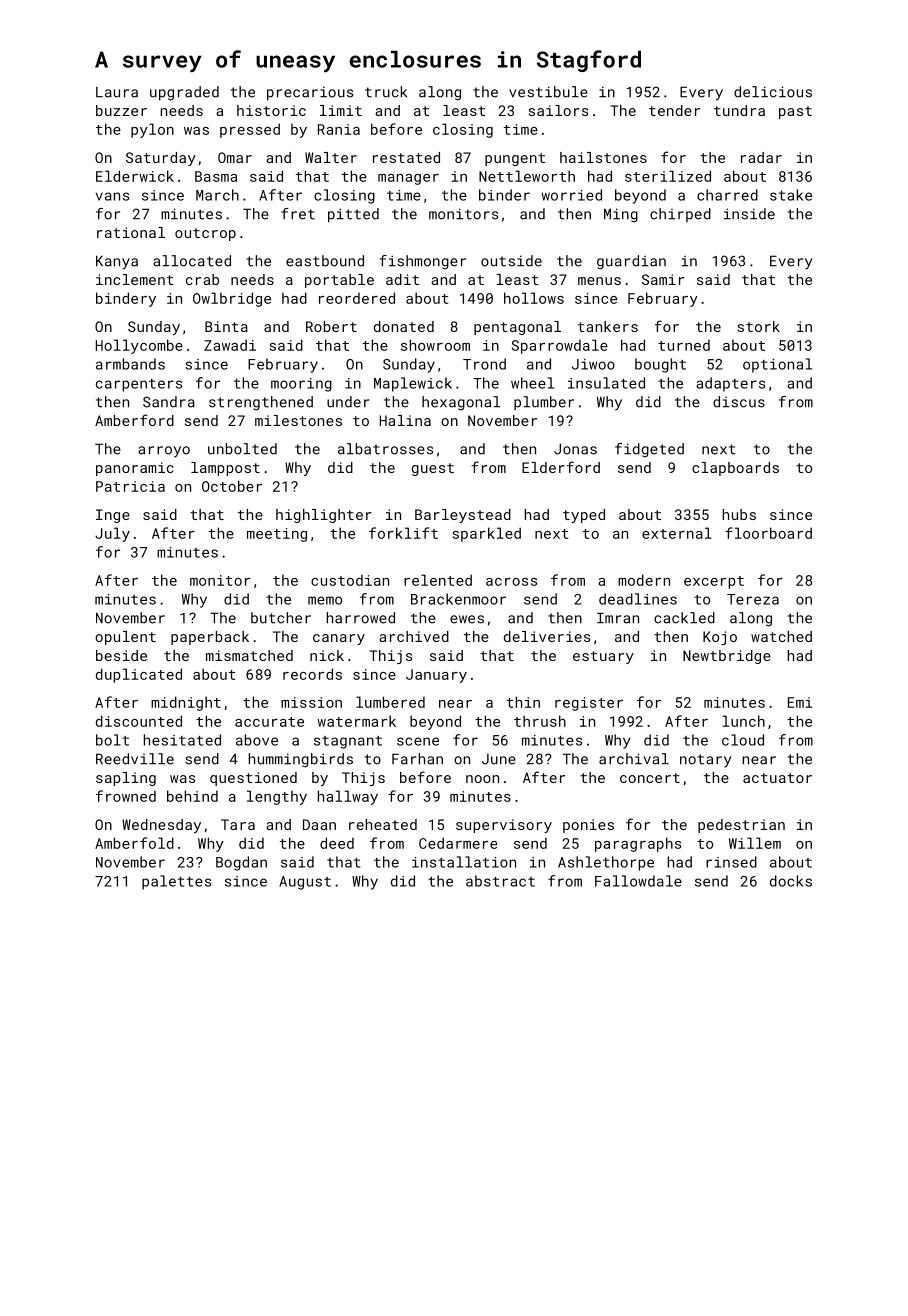  I want to click on inclement, so click(135, 279).
